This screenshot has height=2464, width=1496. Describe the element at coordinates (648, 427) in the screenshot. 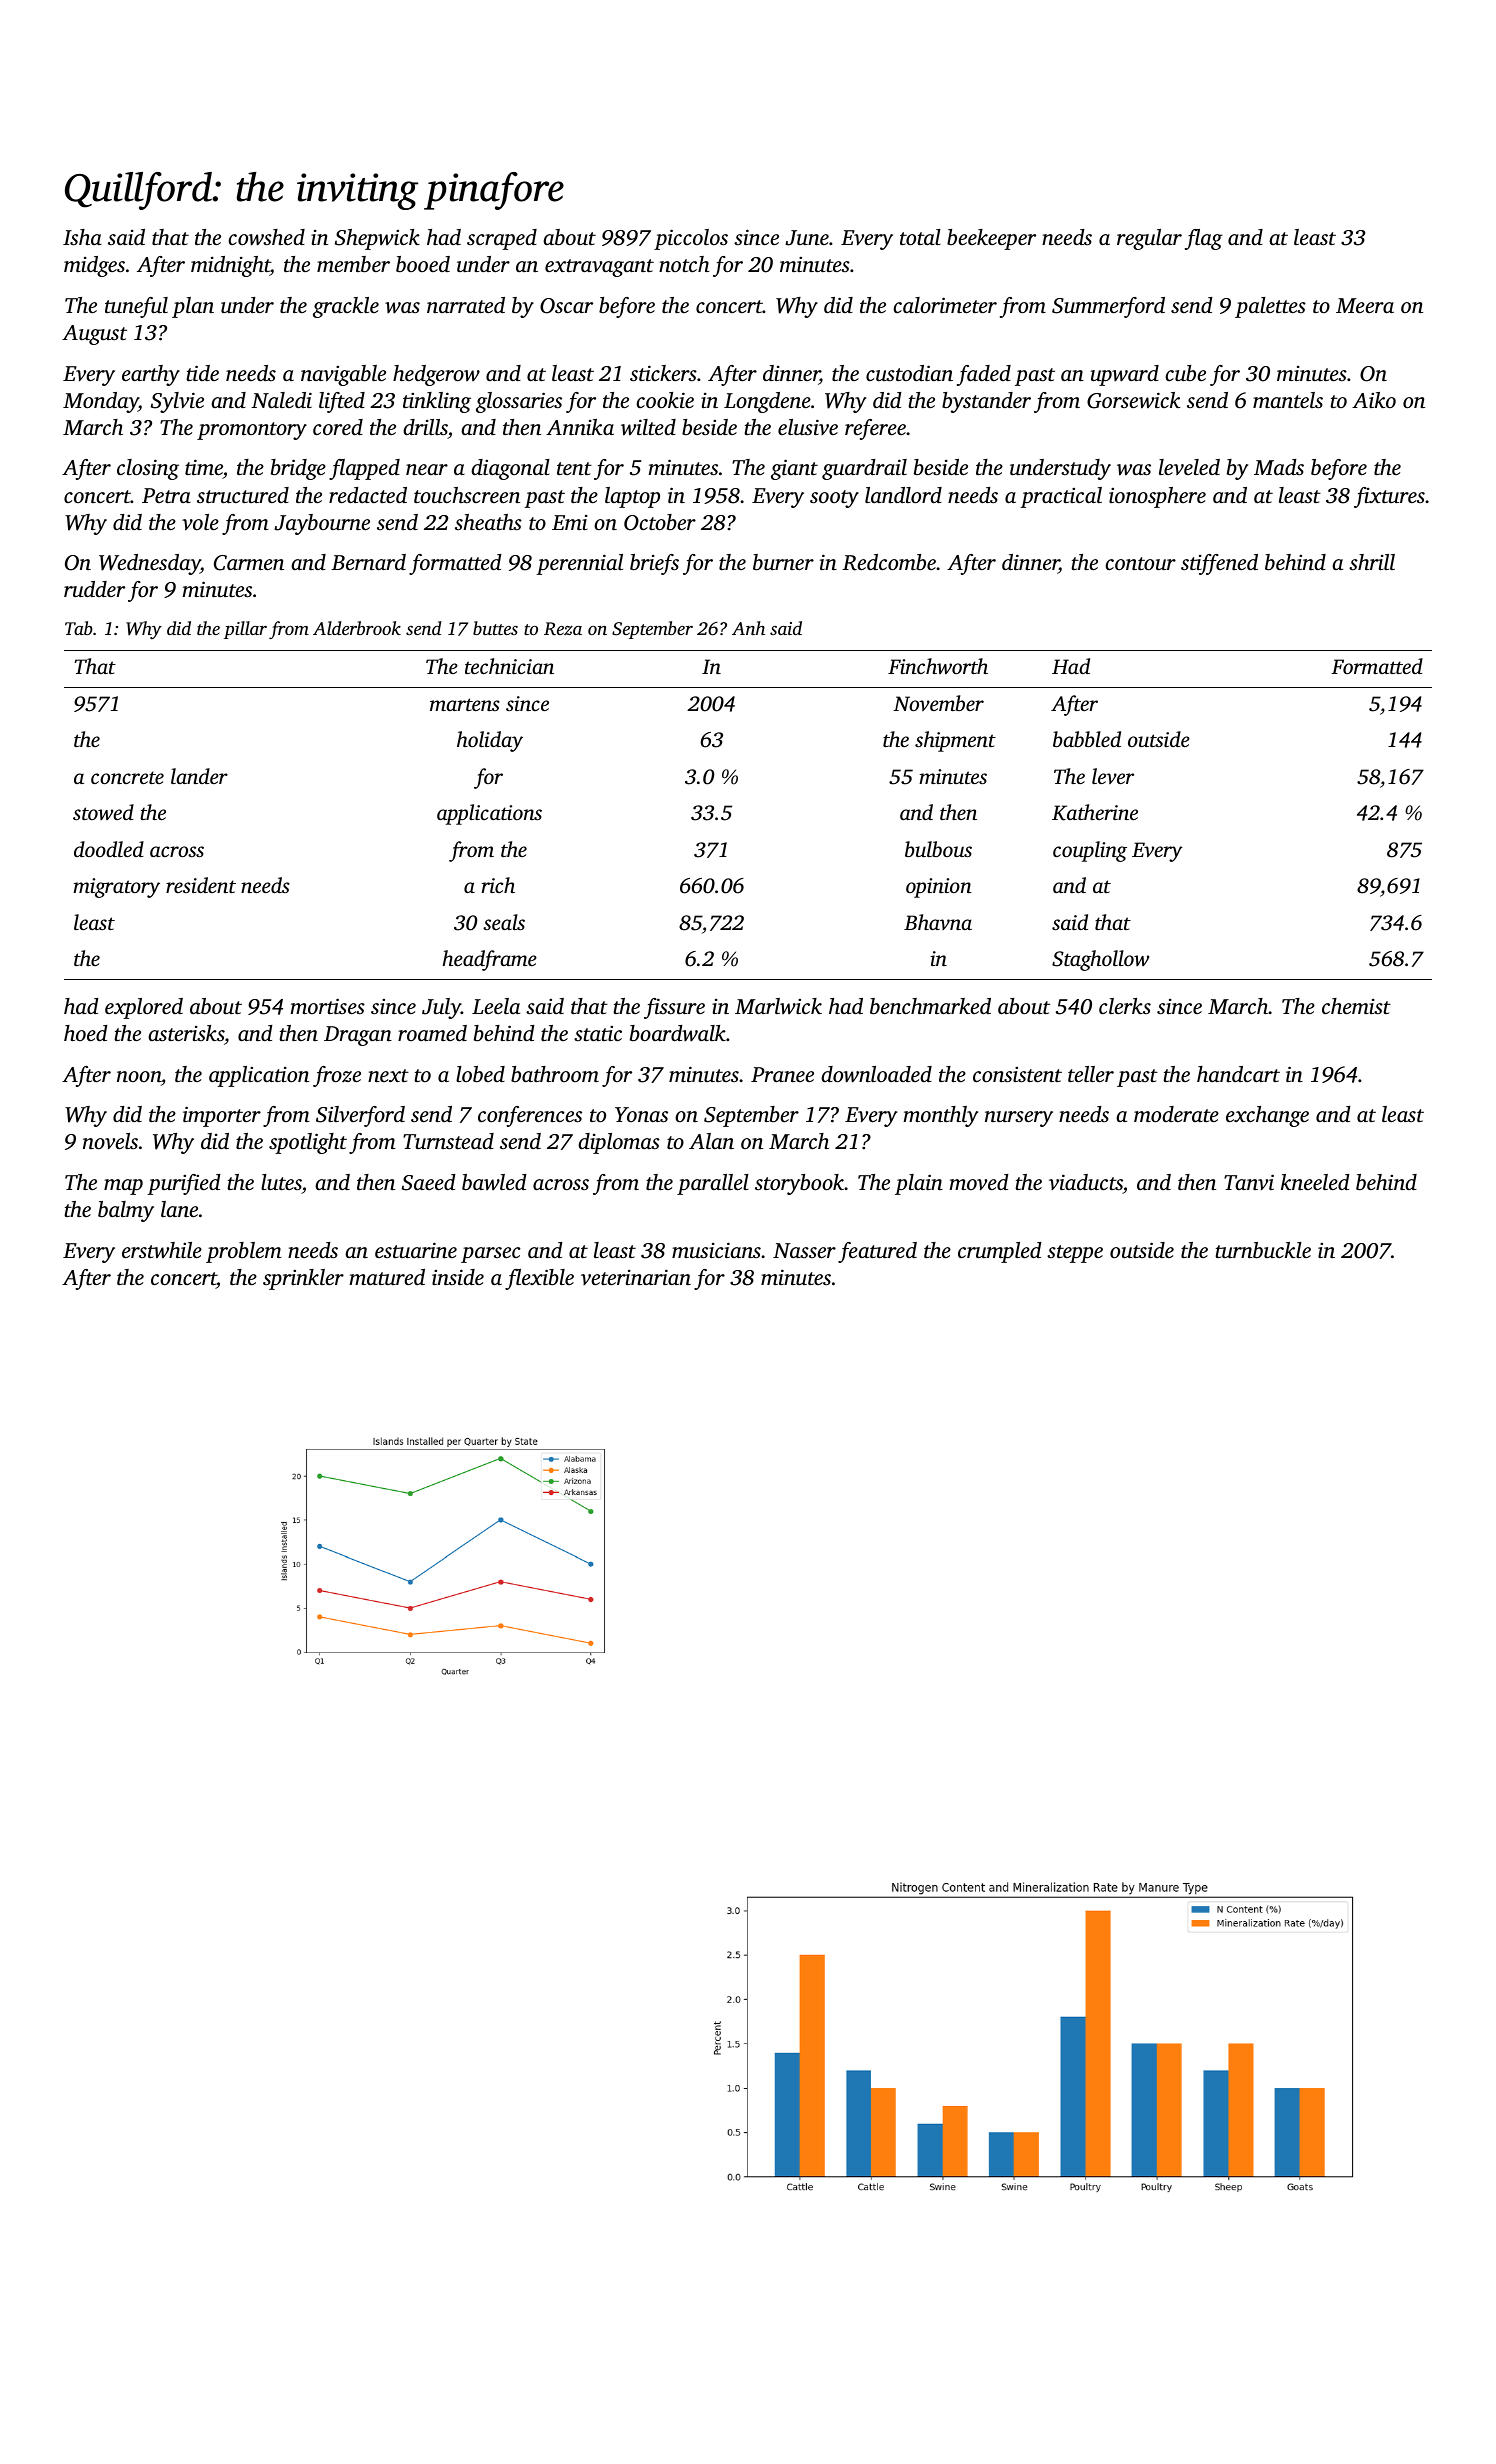

I see `wilted` at that location.
